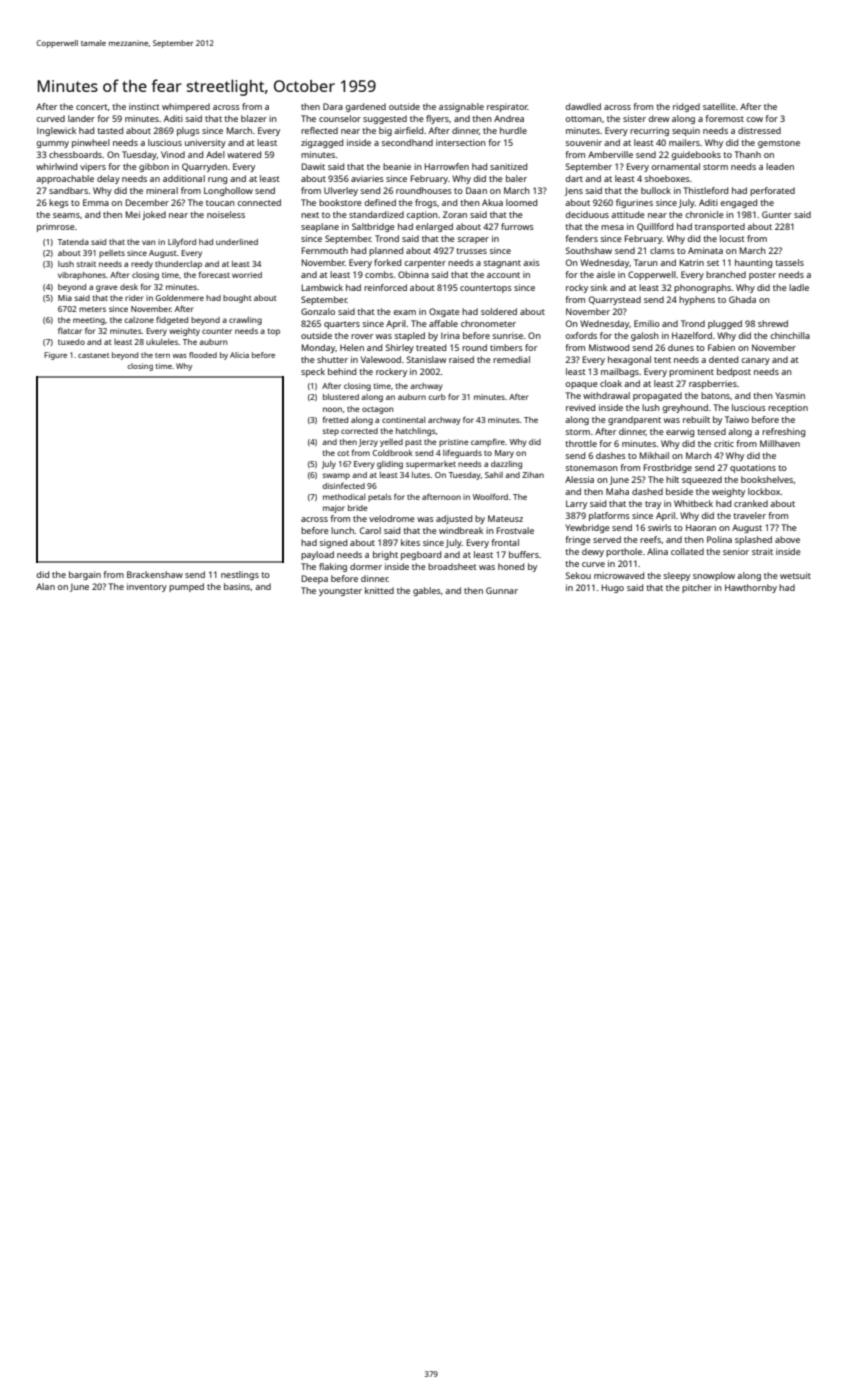 The width and height of the image is (849, 1400). I want to click on Dawit, so click(313, 166).
